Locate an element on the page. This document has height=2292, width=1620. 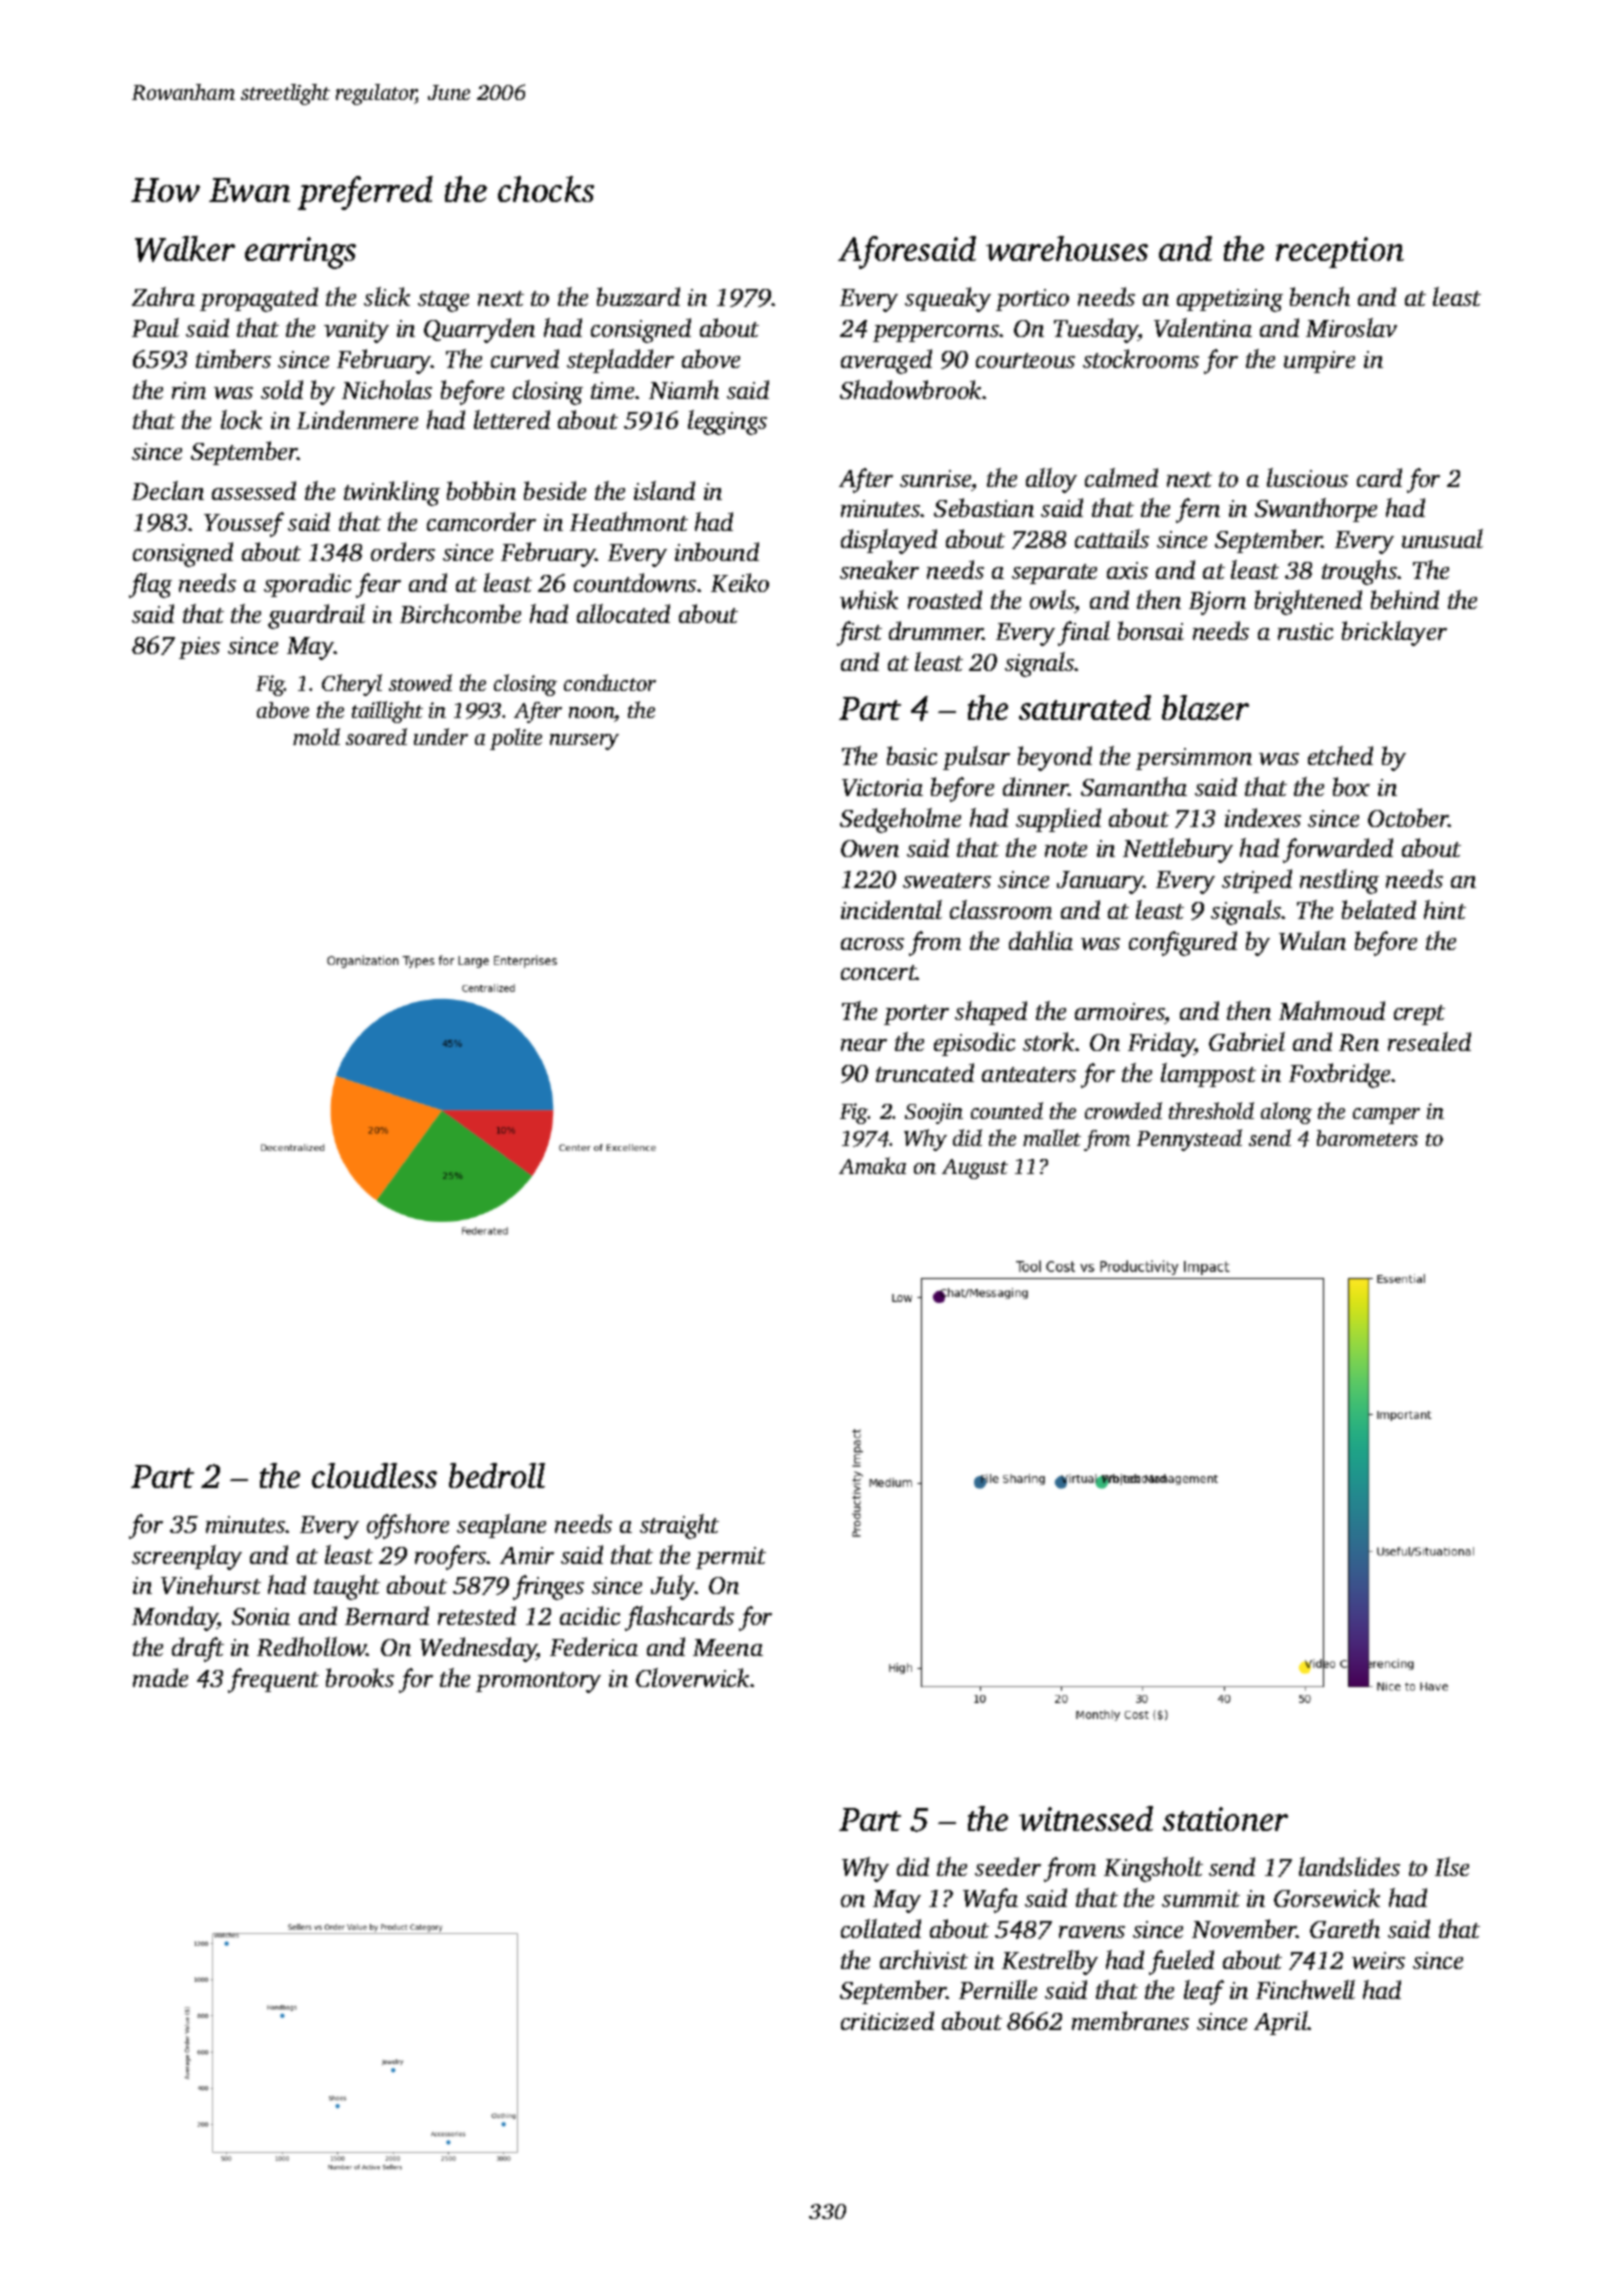
made is located at coordinates (160, 1677).
